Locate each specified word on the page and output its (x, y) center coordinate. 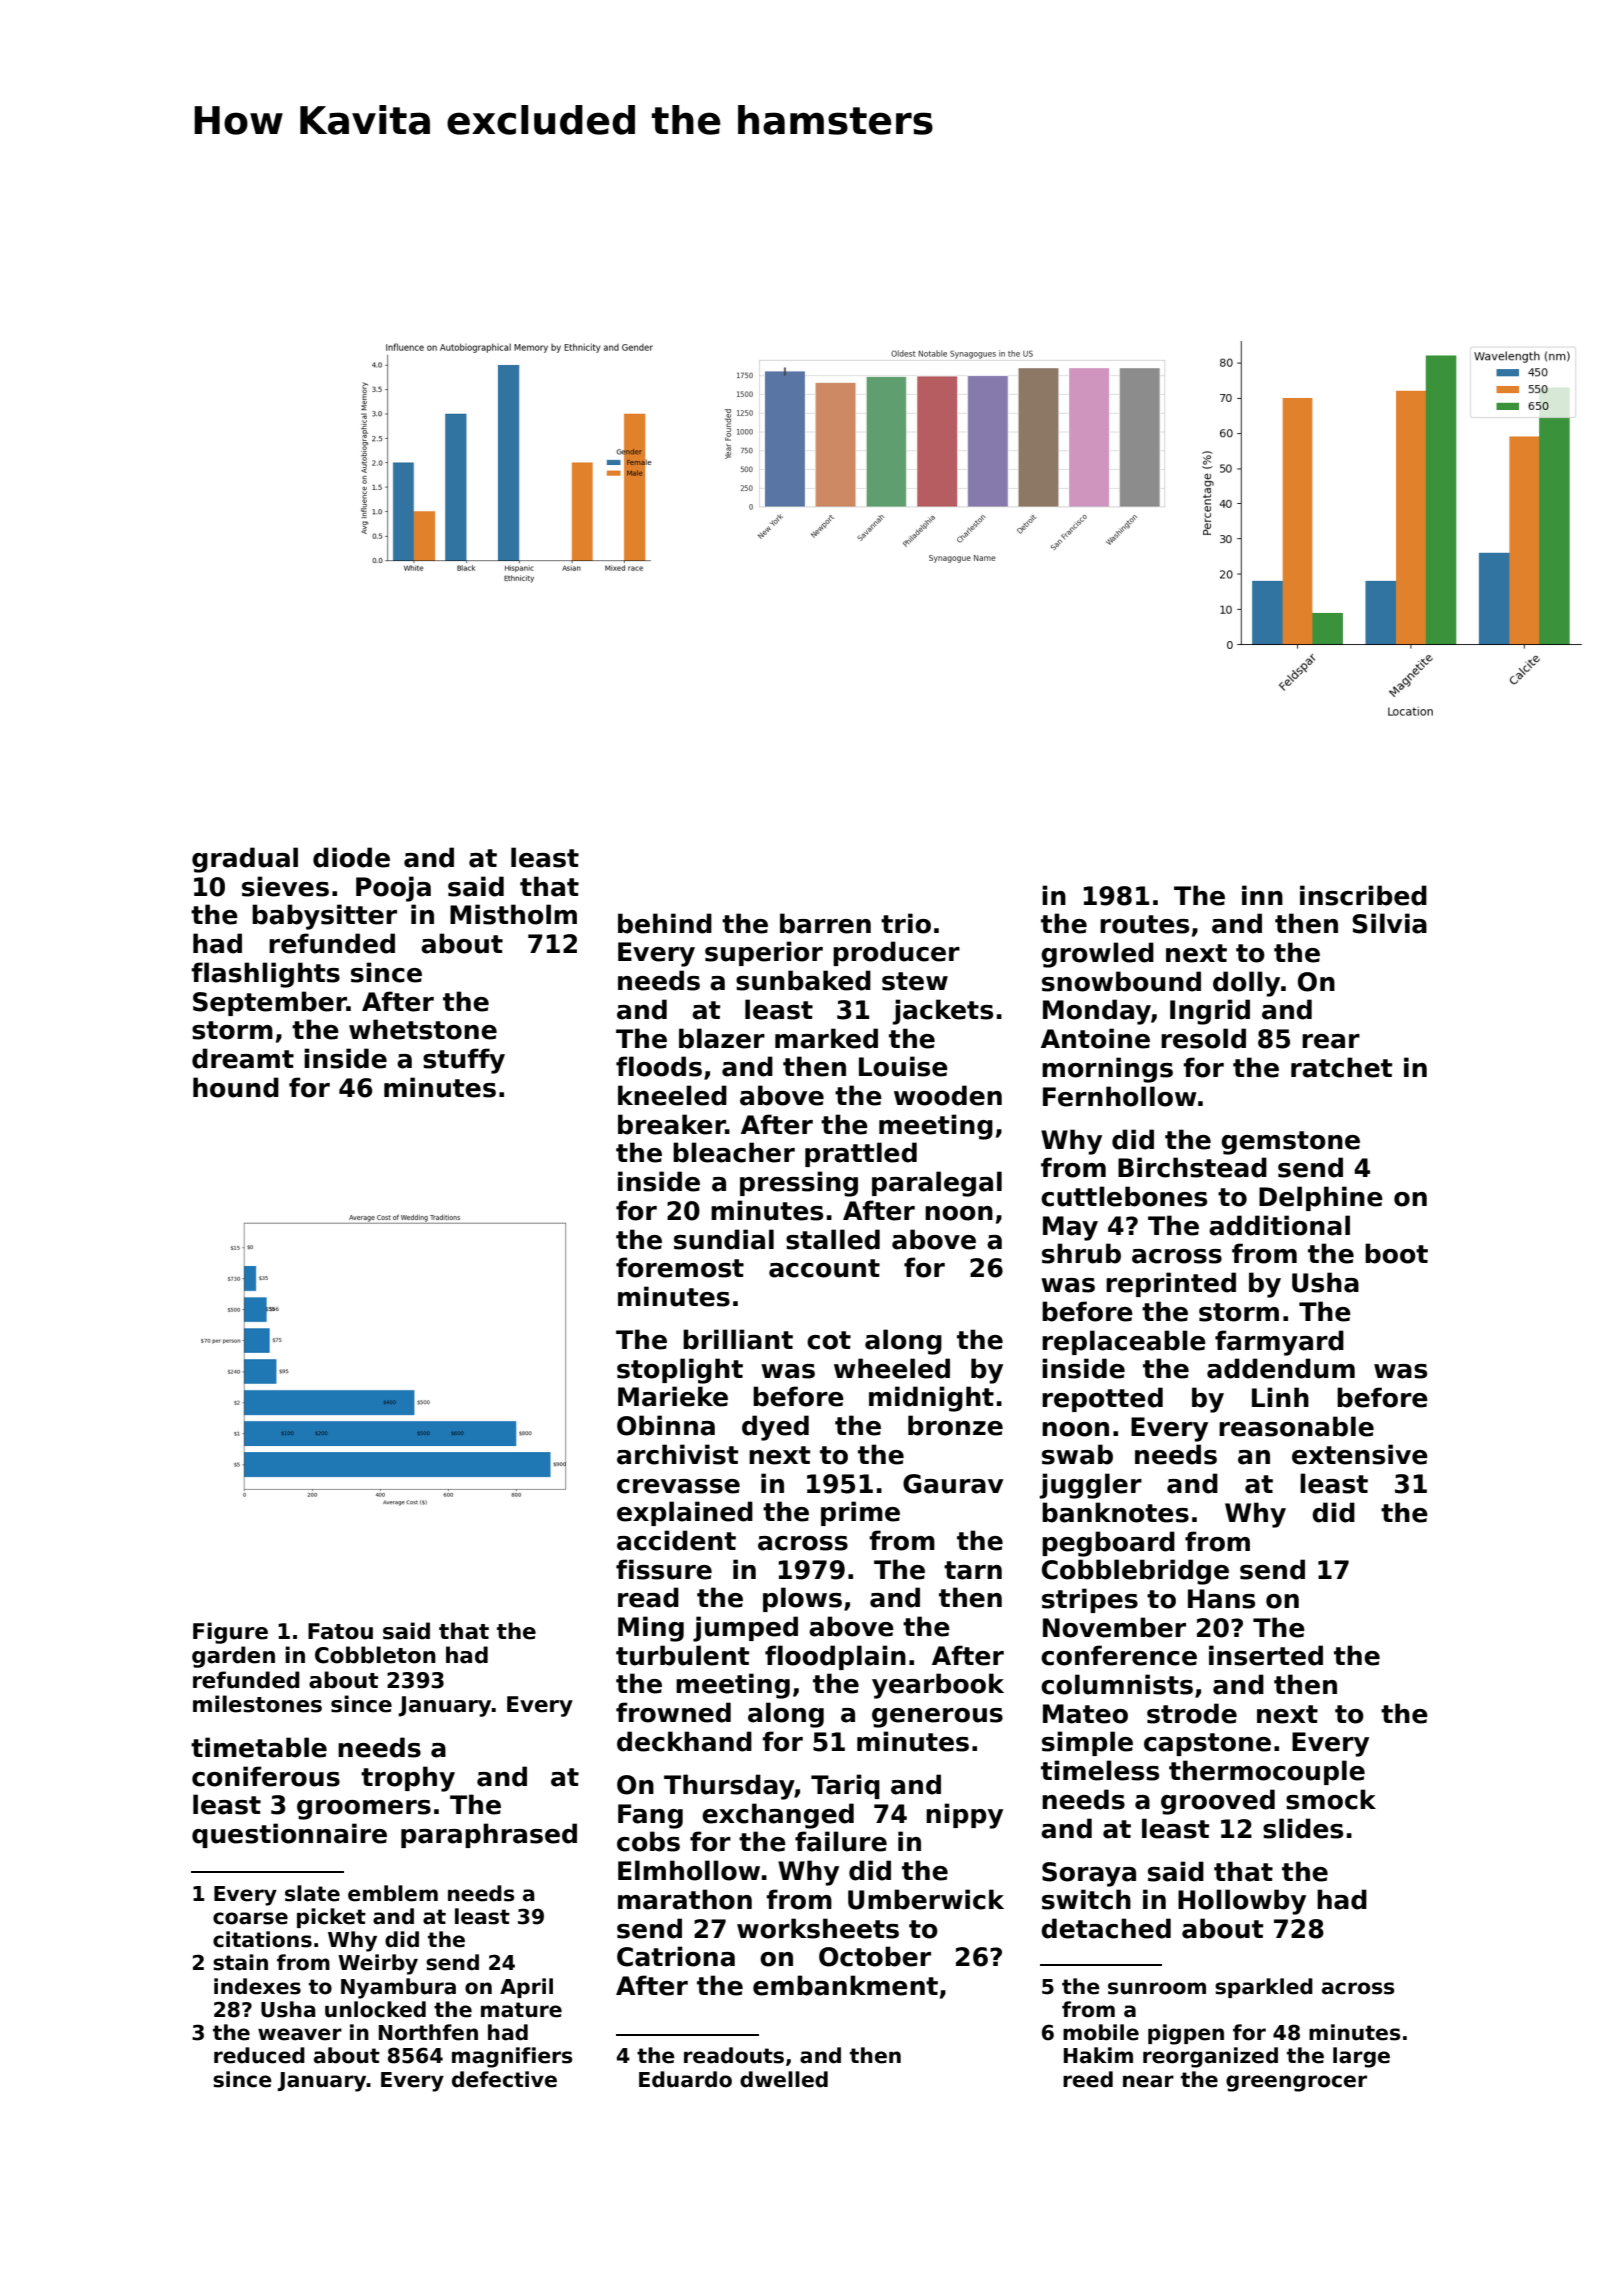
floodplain (835, 1657)
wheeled (892, 1368)
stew (915, 981)
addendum (1281, 1368)
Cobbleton (375, 1655)
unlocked (375, 2009)
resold (1203, 1038)
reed (1088, 2079)
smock (1331, 1799)
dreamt (243, 1058)
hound (236, 1087)
